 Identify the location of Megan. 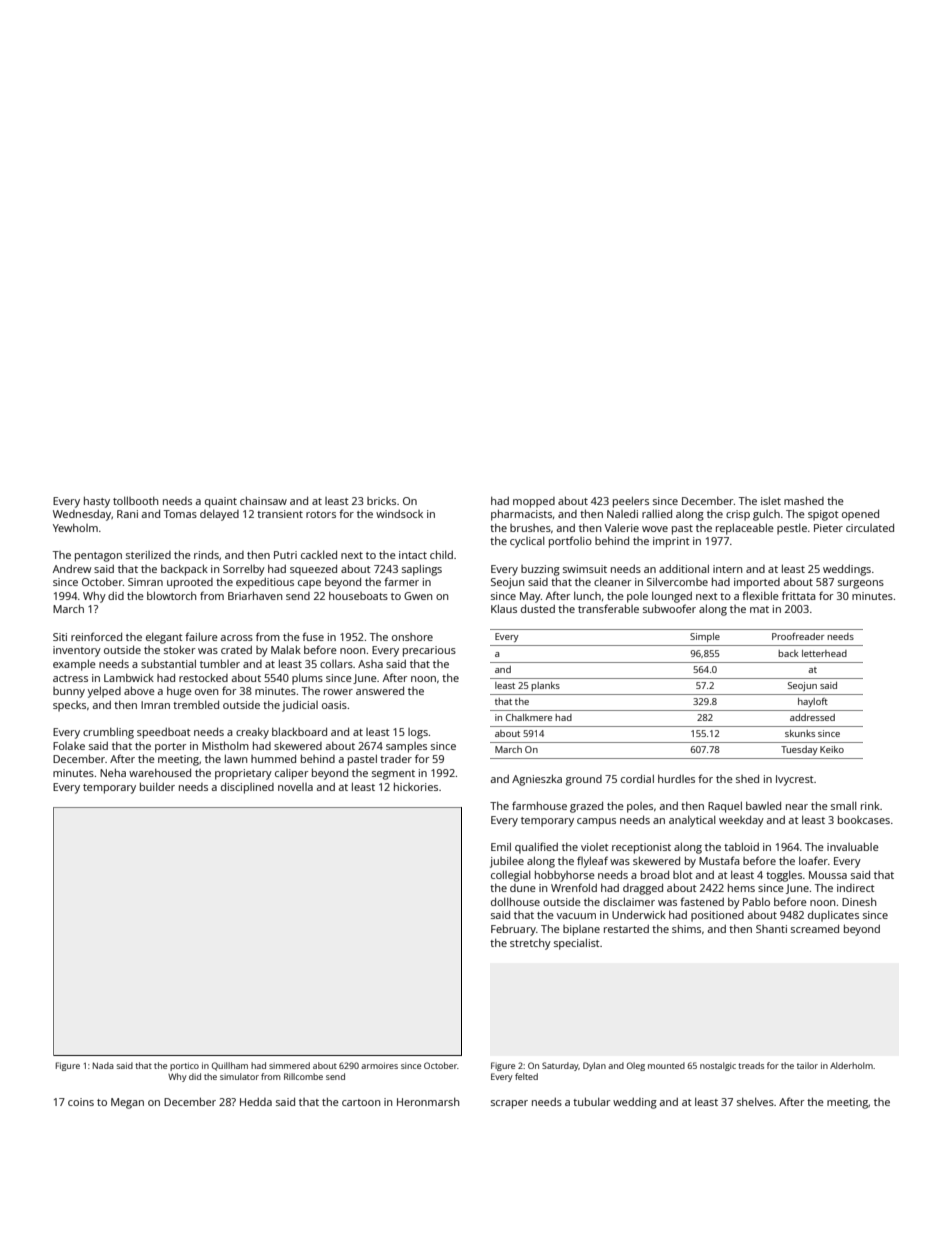
(127, 1103).
